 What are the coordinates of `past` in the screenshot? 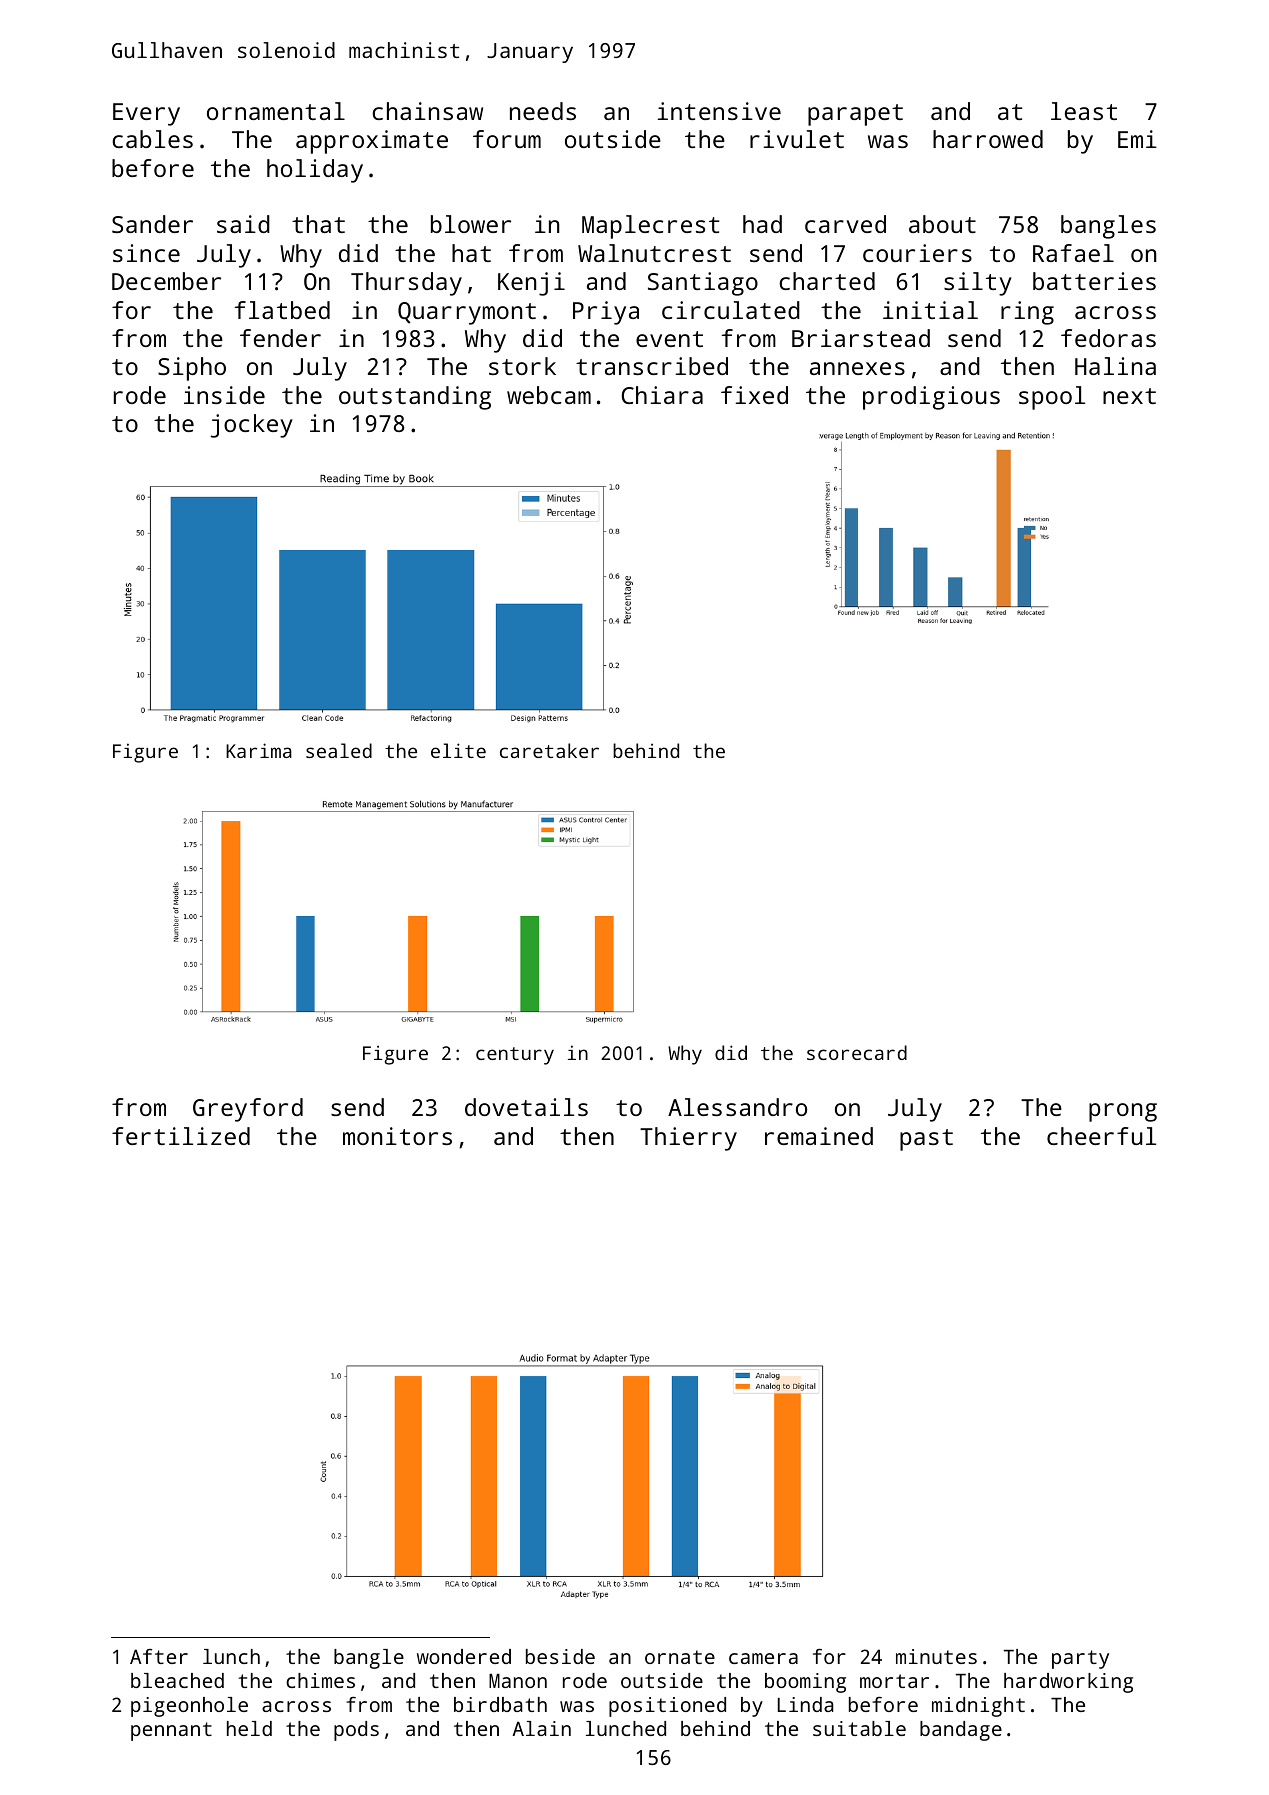 It's located at (926, 1140).
